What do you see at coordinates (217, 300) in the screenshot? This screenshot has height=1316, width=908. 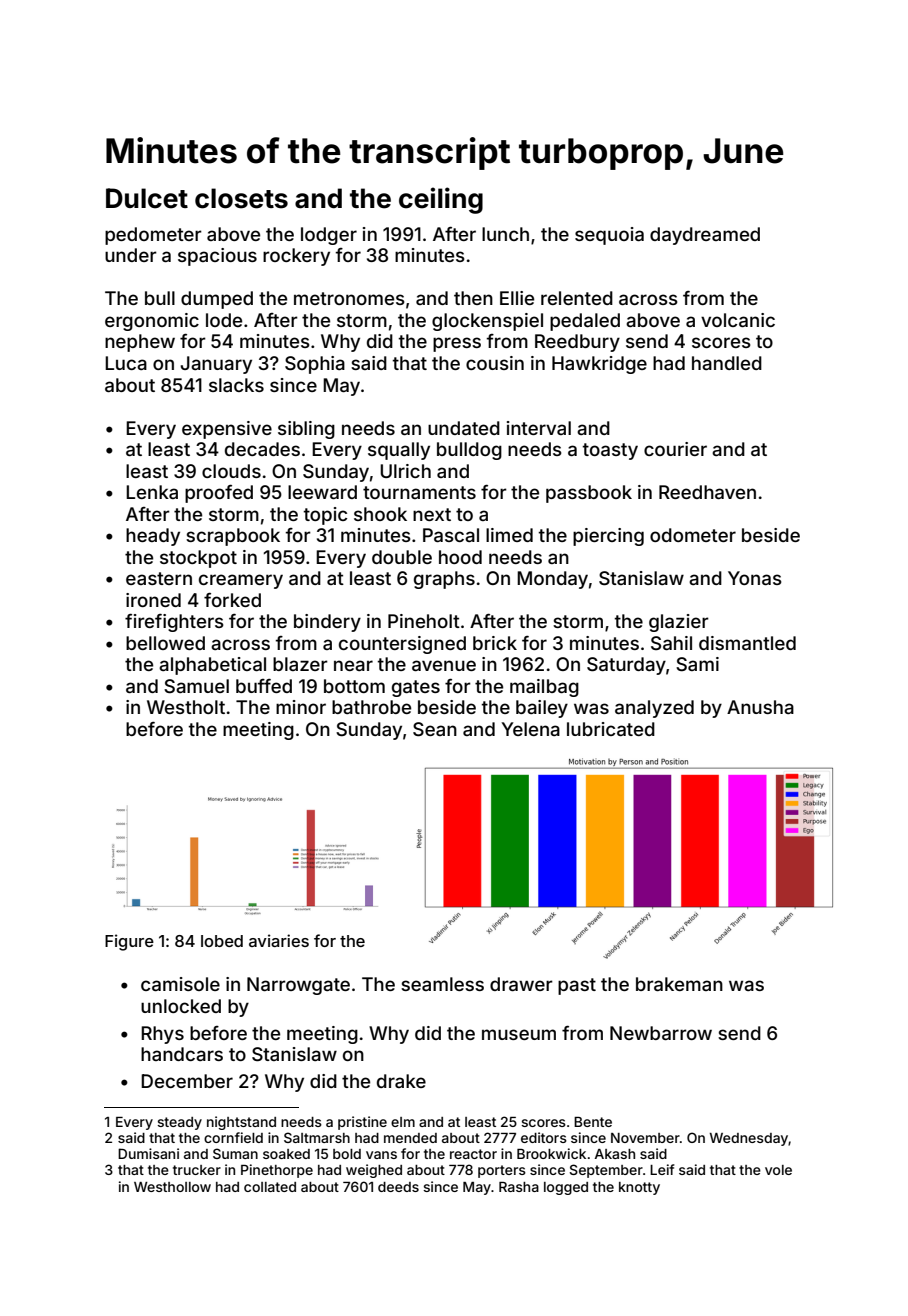 I see `dumped` at bounding box center [217, 300].
